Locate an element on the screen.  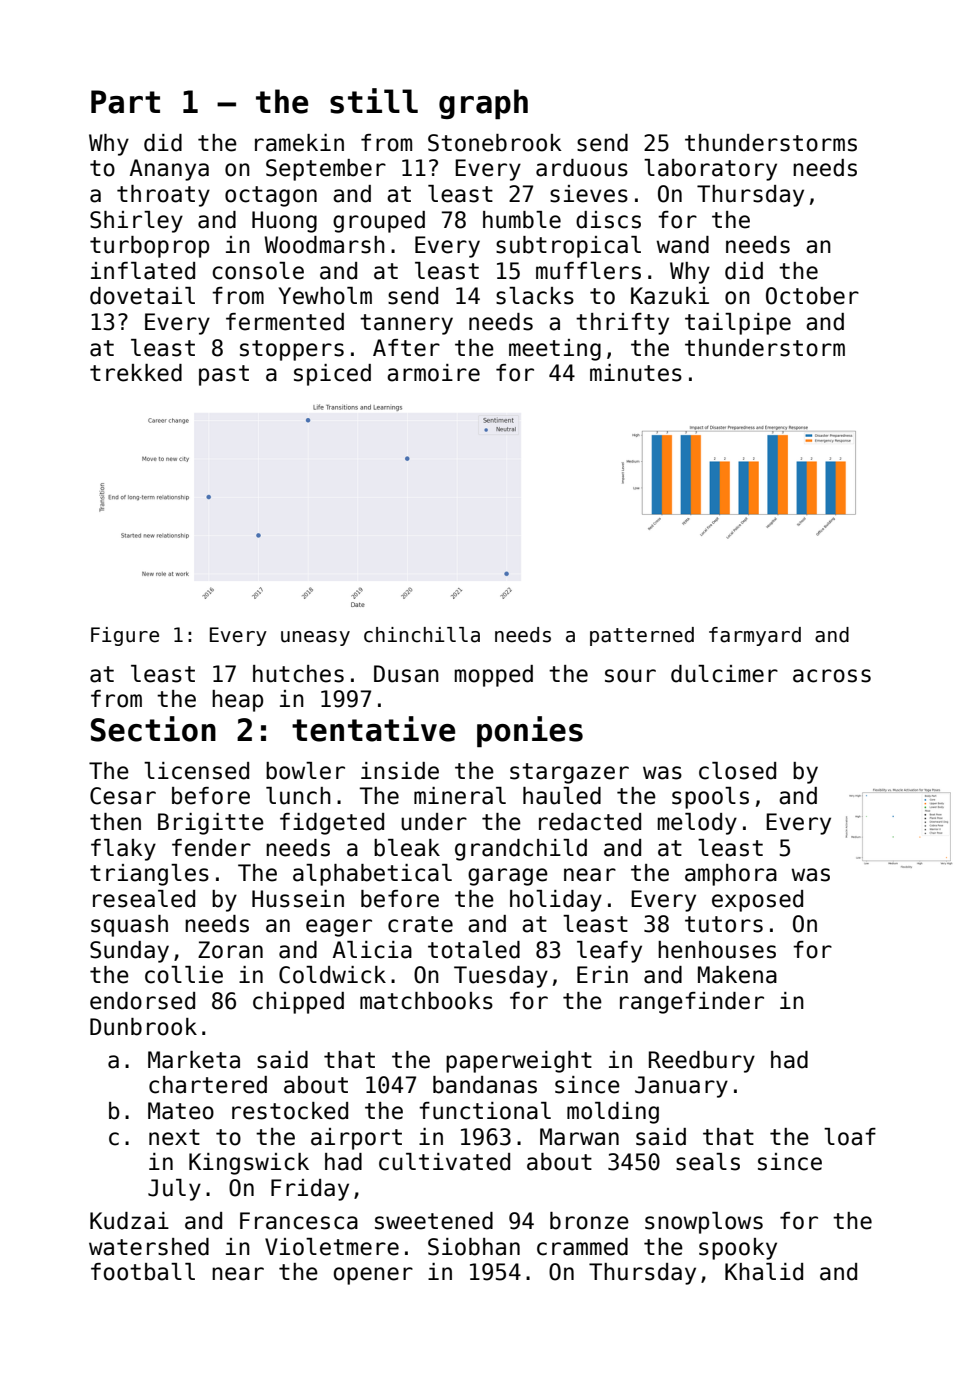
minutes is located at coordinates (636, 373).
